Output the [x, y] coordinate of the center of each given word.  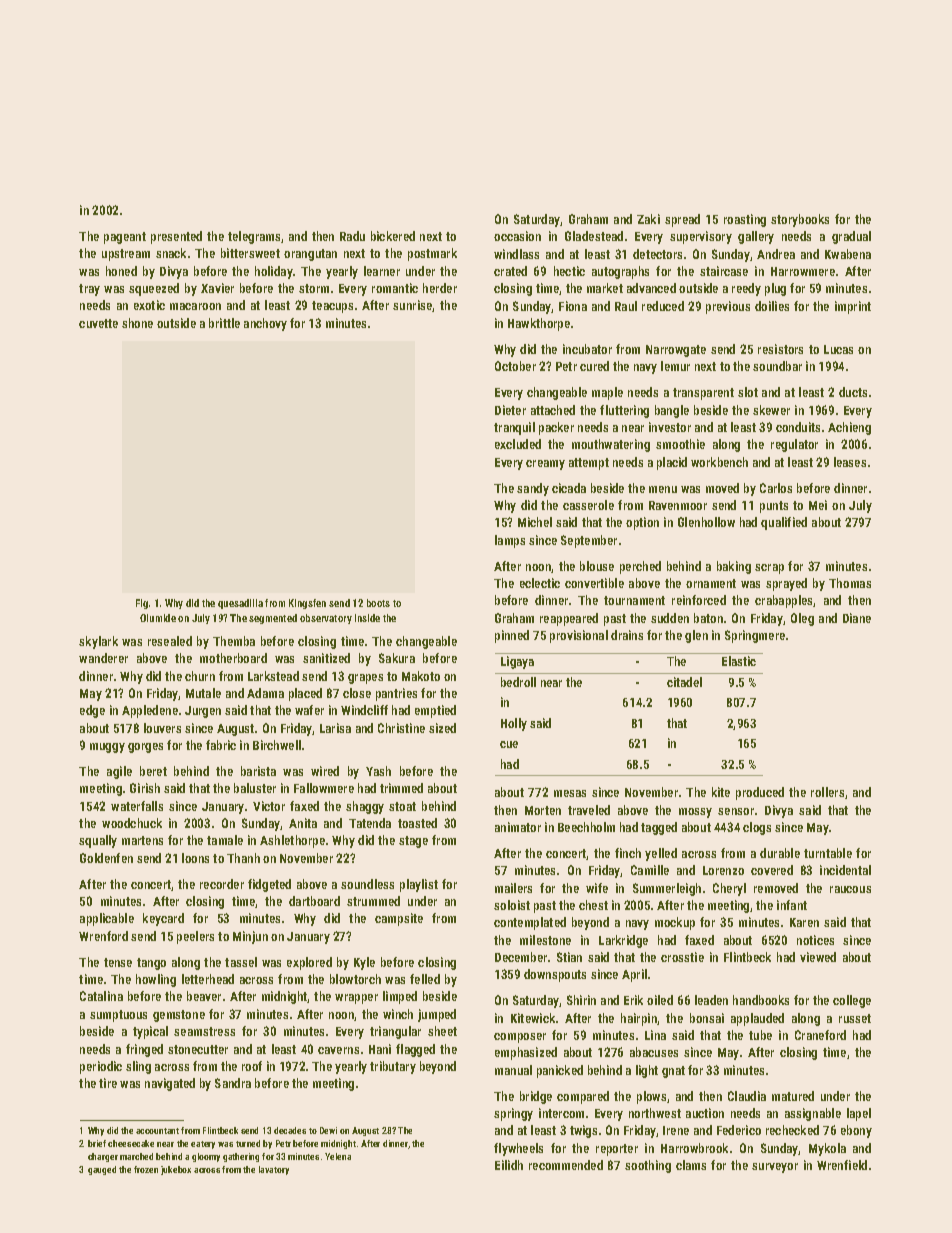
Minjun [250, 937]
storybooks [800, 220]
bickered [393, 236]
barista [258, 771]
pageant [125, 238]
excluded [518, 444]
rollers [827, 792]
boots [378, 603]
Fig [142, 604]
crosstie [682, 957]
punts [774, 507]
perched [640, 567]
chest [593, 905]
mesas [570, 793]
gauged [102, 1170]
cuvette [98, 323]
